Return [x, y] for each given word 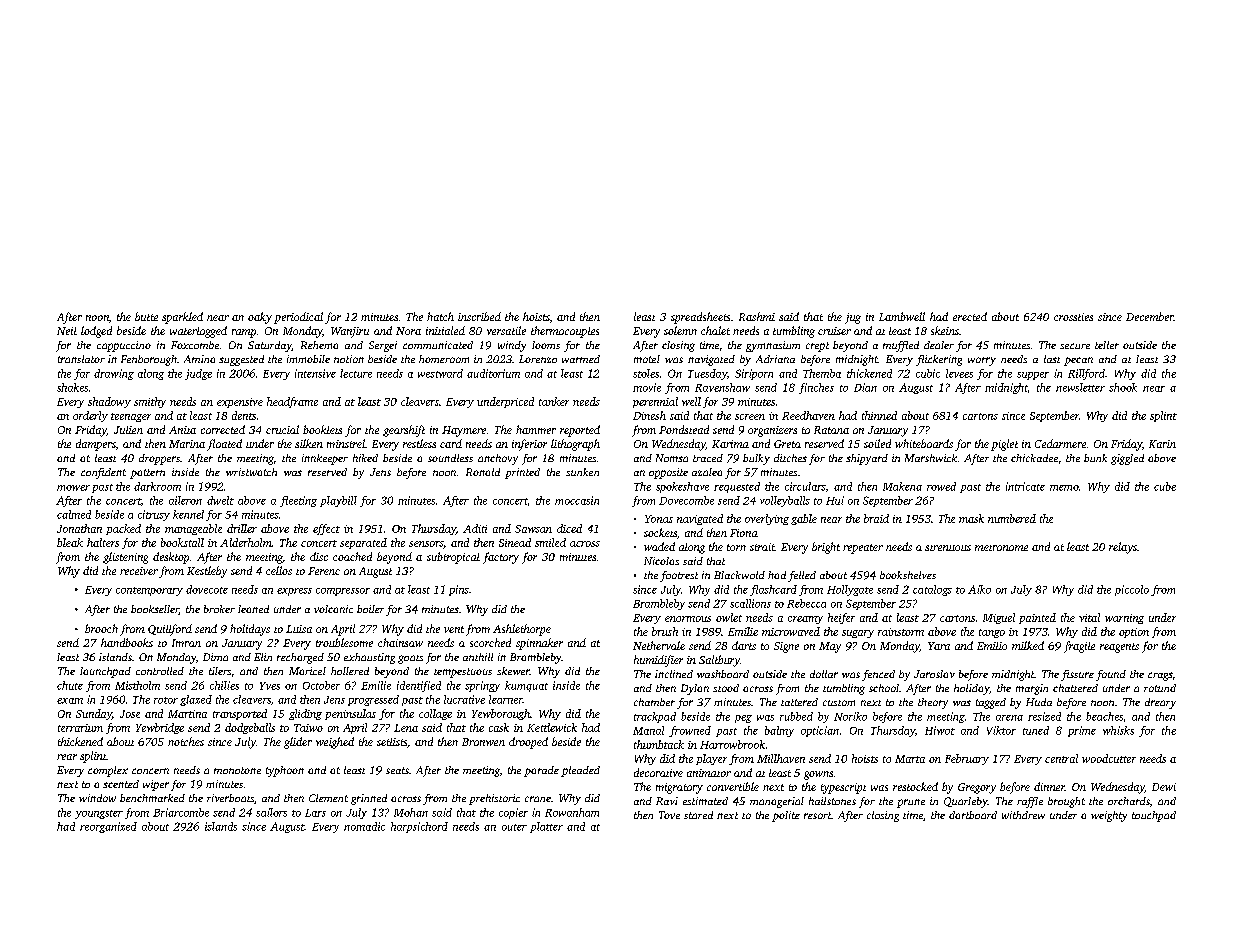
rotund [1160, 688]
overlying [767, 519]
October [321, 685]
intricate [1025, 486]
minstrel [346, 443]
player [711, 759]
